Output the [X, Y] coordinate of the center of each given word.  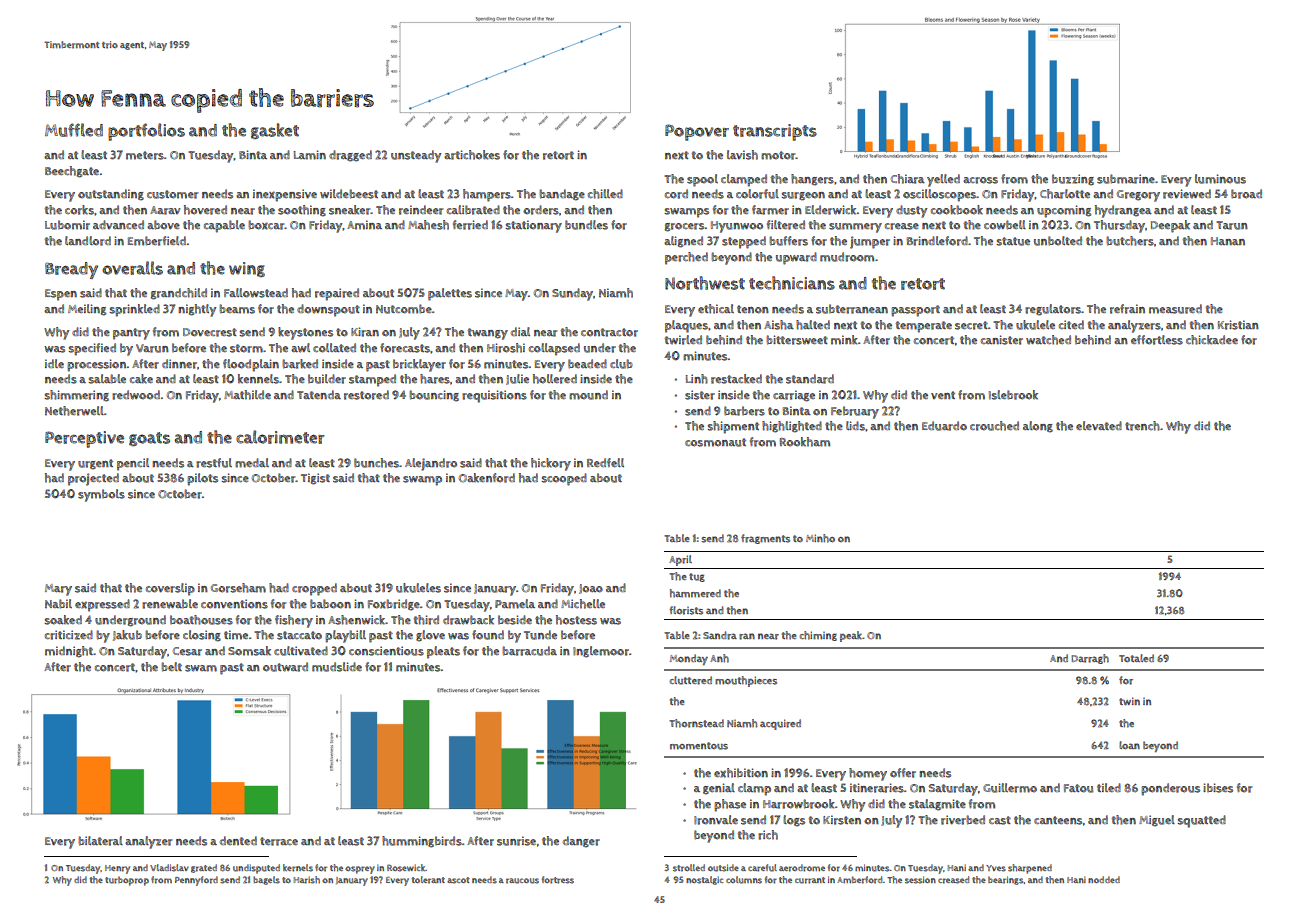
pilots [202, 479]
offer [903, 773]
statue [1013, 241]
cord [676, 194]
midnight [69, 652]
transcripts [775, 132]
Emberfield [157, 241]
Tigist [315, 479]
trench [1142, 426]
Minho [820, 538]
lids [855, 426]
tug [697, 577]
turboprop [127, 881]
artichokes [472, 155]
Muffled [74, 130]
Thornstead [696, 723]
